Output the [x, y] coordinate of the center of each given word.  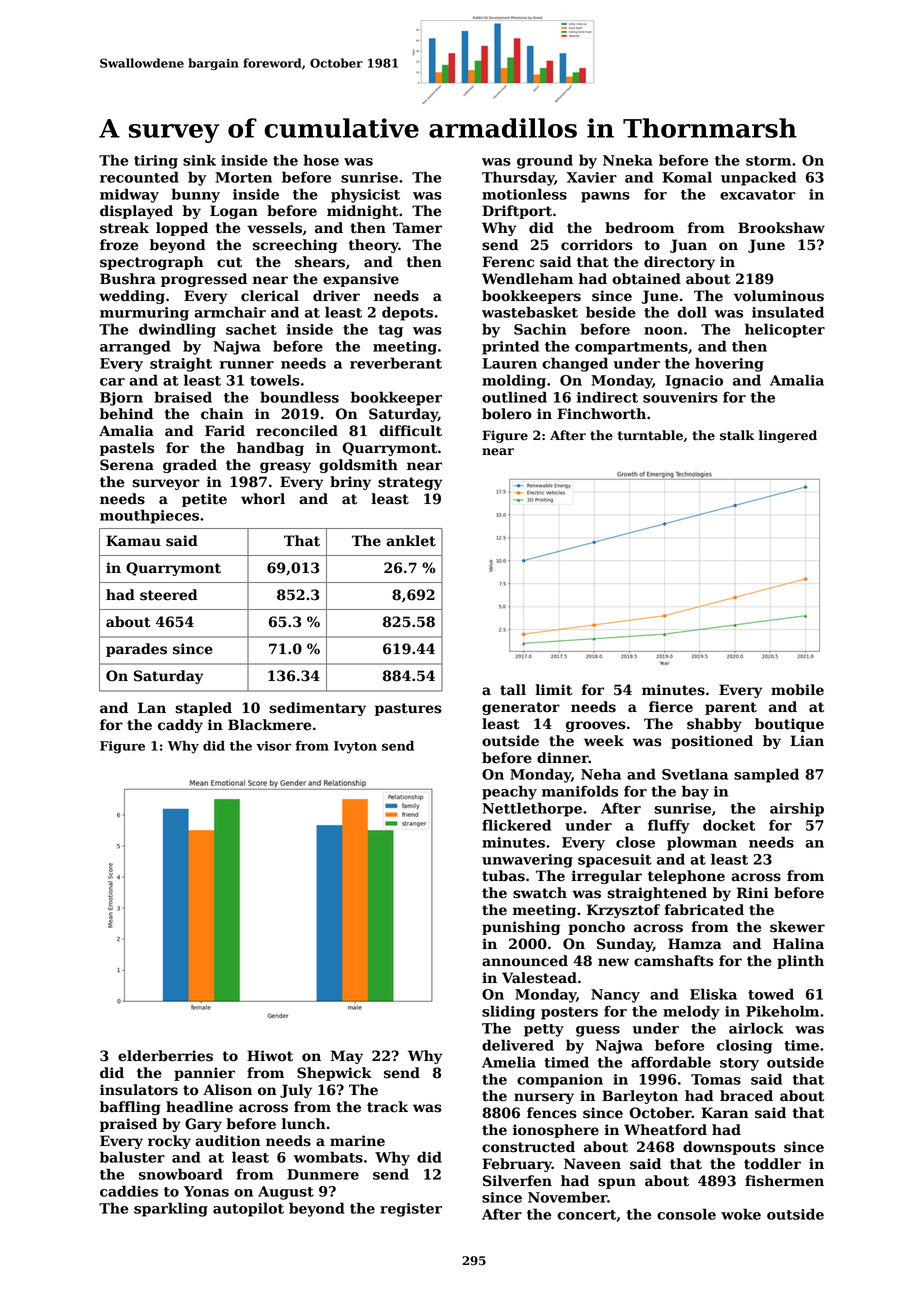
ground [545, 161]
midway [129, 195]
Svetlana [695, 774]
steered [168, 595]
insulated [788, 312]
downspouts [729, 1148]
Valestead [539, 978]
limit [553, 690]
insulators [139, 1090]
